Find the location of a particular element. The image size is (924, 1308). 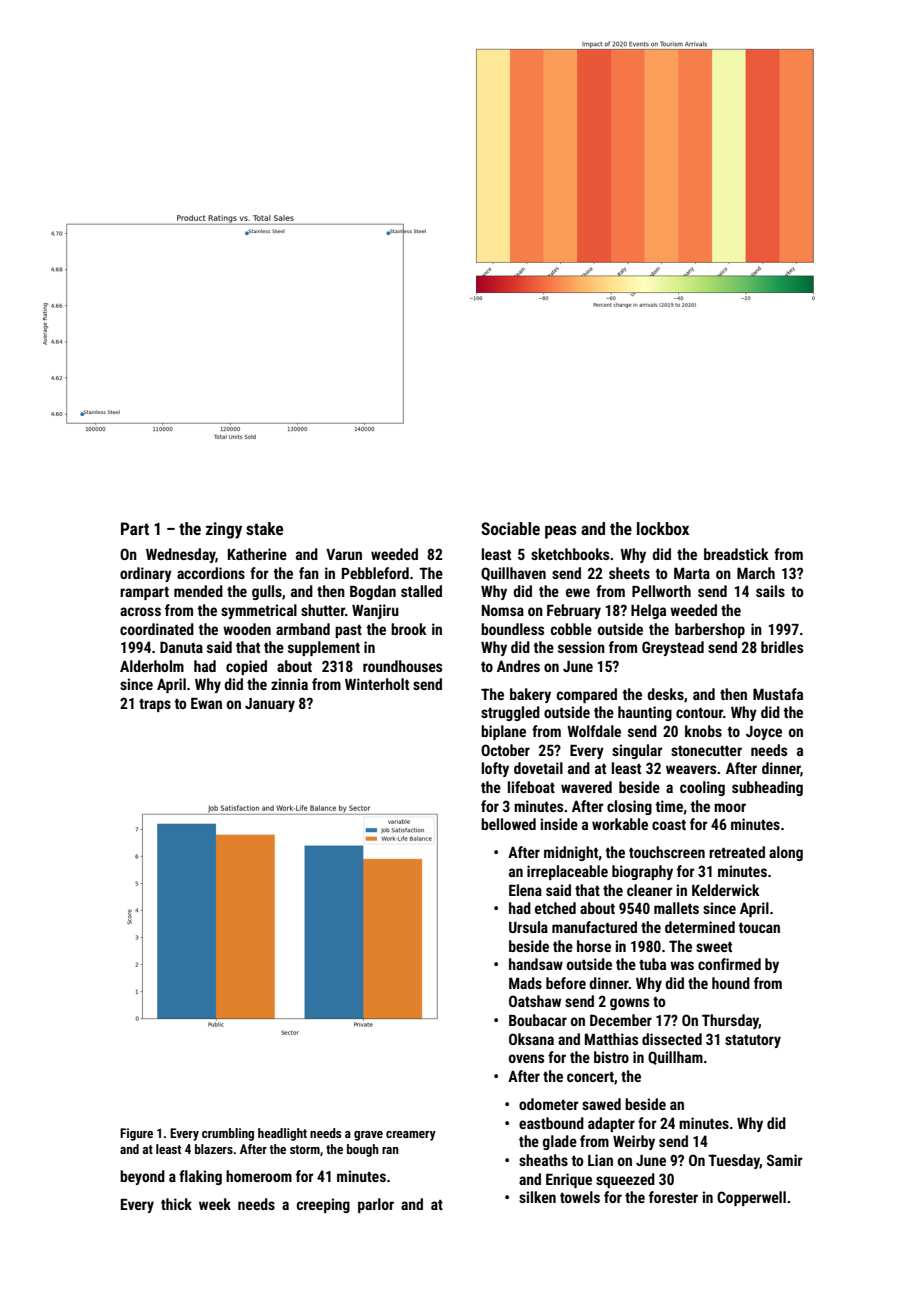

gowns is located at coordinates (629, 1004).
